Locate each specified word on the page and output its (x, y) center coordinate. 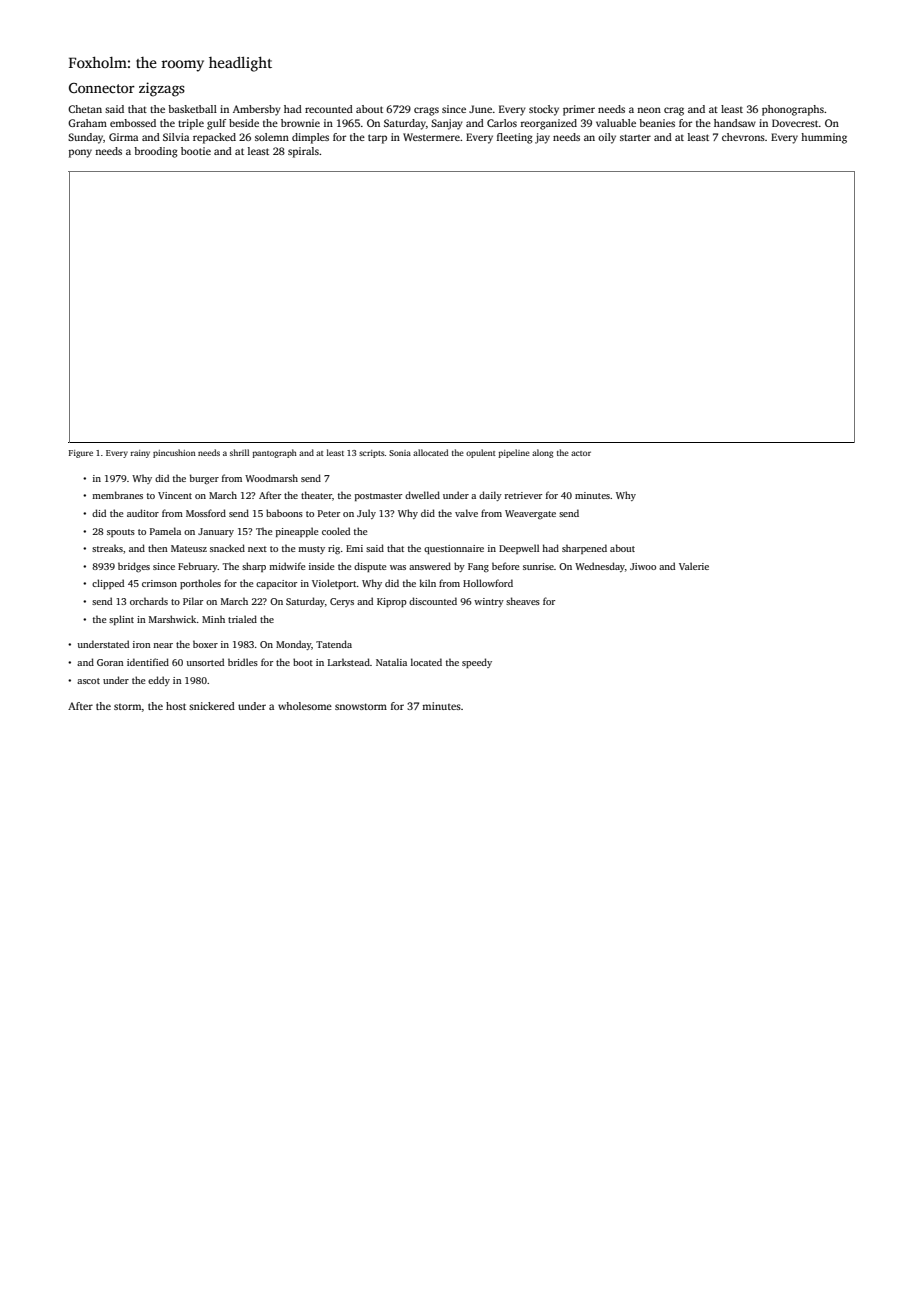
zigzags (162, 89)
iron (142, 644)
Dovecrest (795, 123)
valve (466, 513)
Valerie (694, 566)
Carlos (502, 123)
